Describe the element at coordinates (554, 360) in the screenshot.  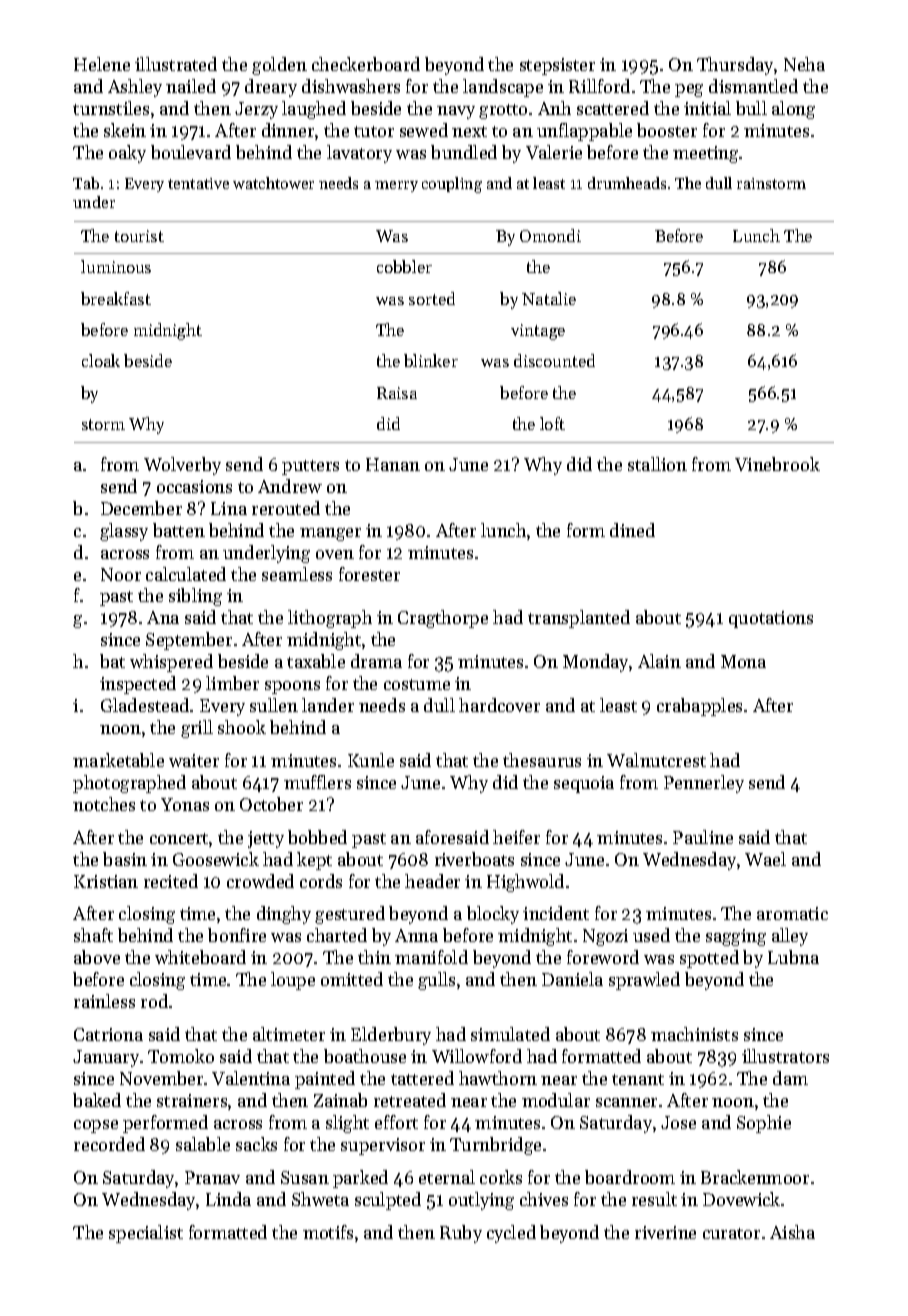
I see `discounted` at that location.
